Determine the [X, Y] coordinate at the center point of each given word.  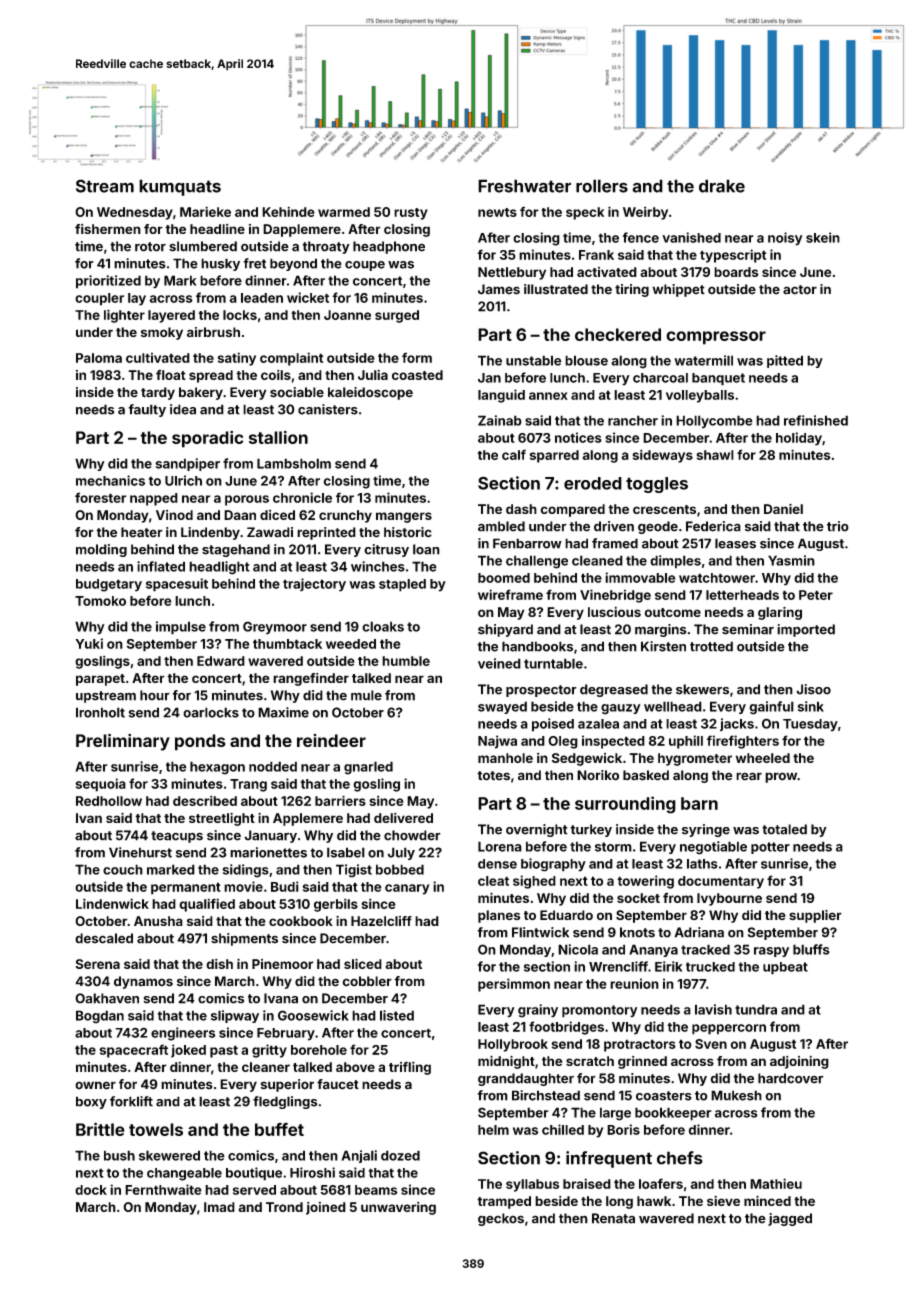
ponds [200, 742]
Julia [373, 375]
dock [91, 1190]
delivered [403, 818]
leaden [262, 298]
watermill [703, 360]
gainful [771, 708]
